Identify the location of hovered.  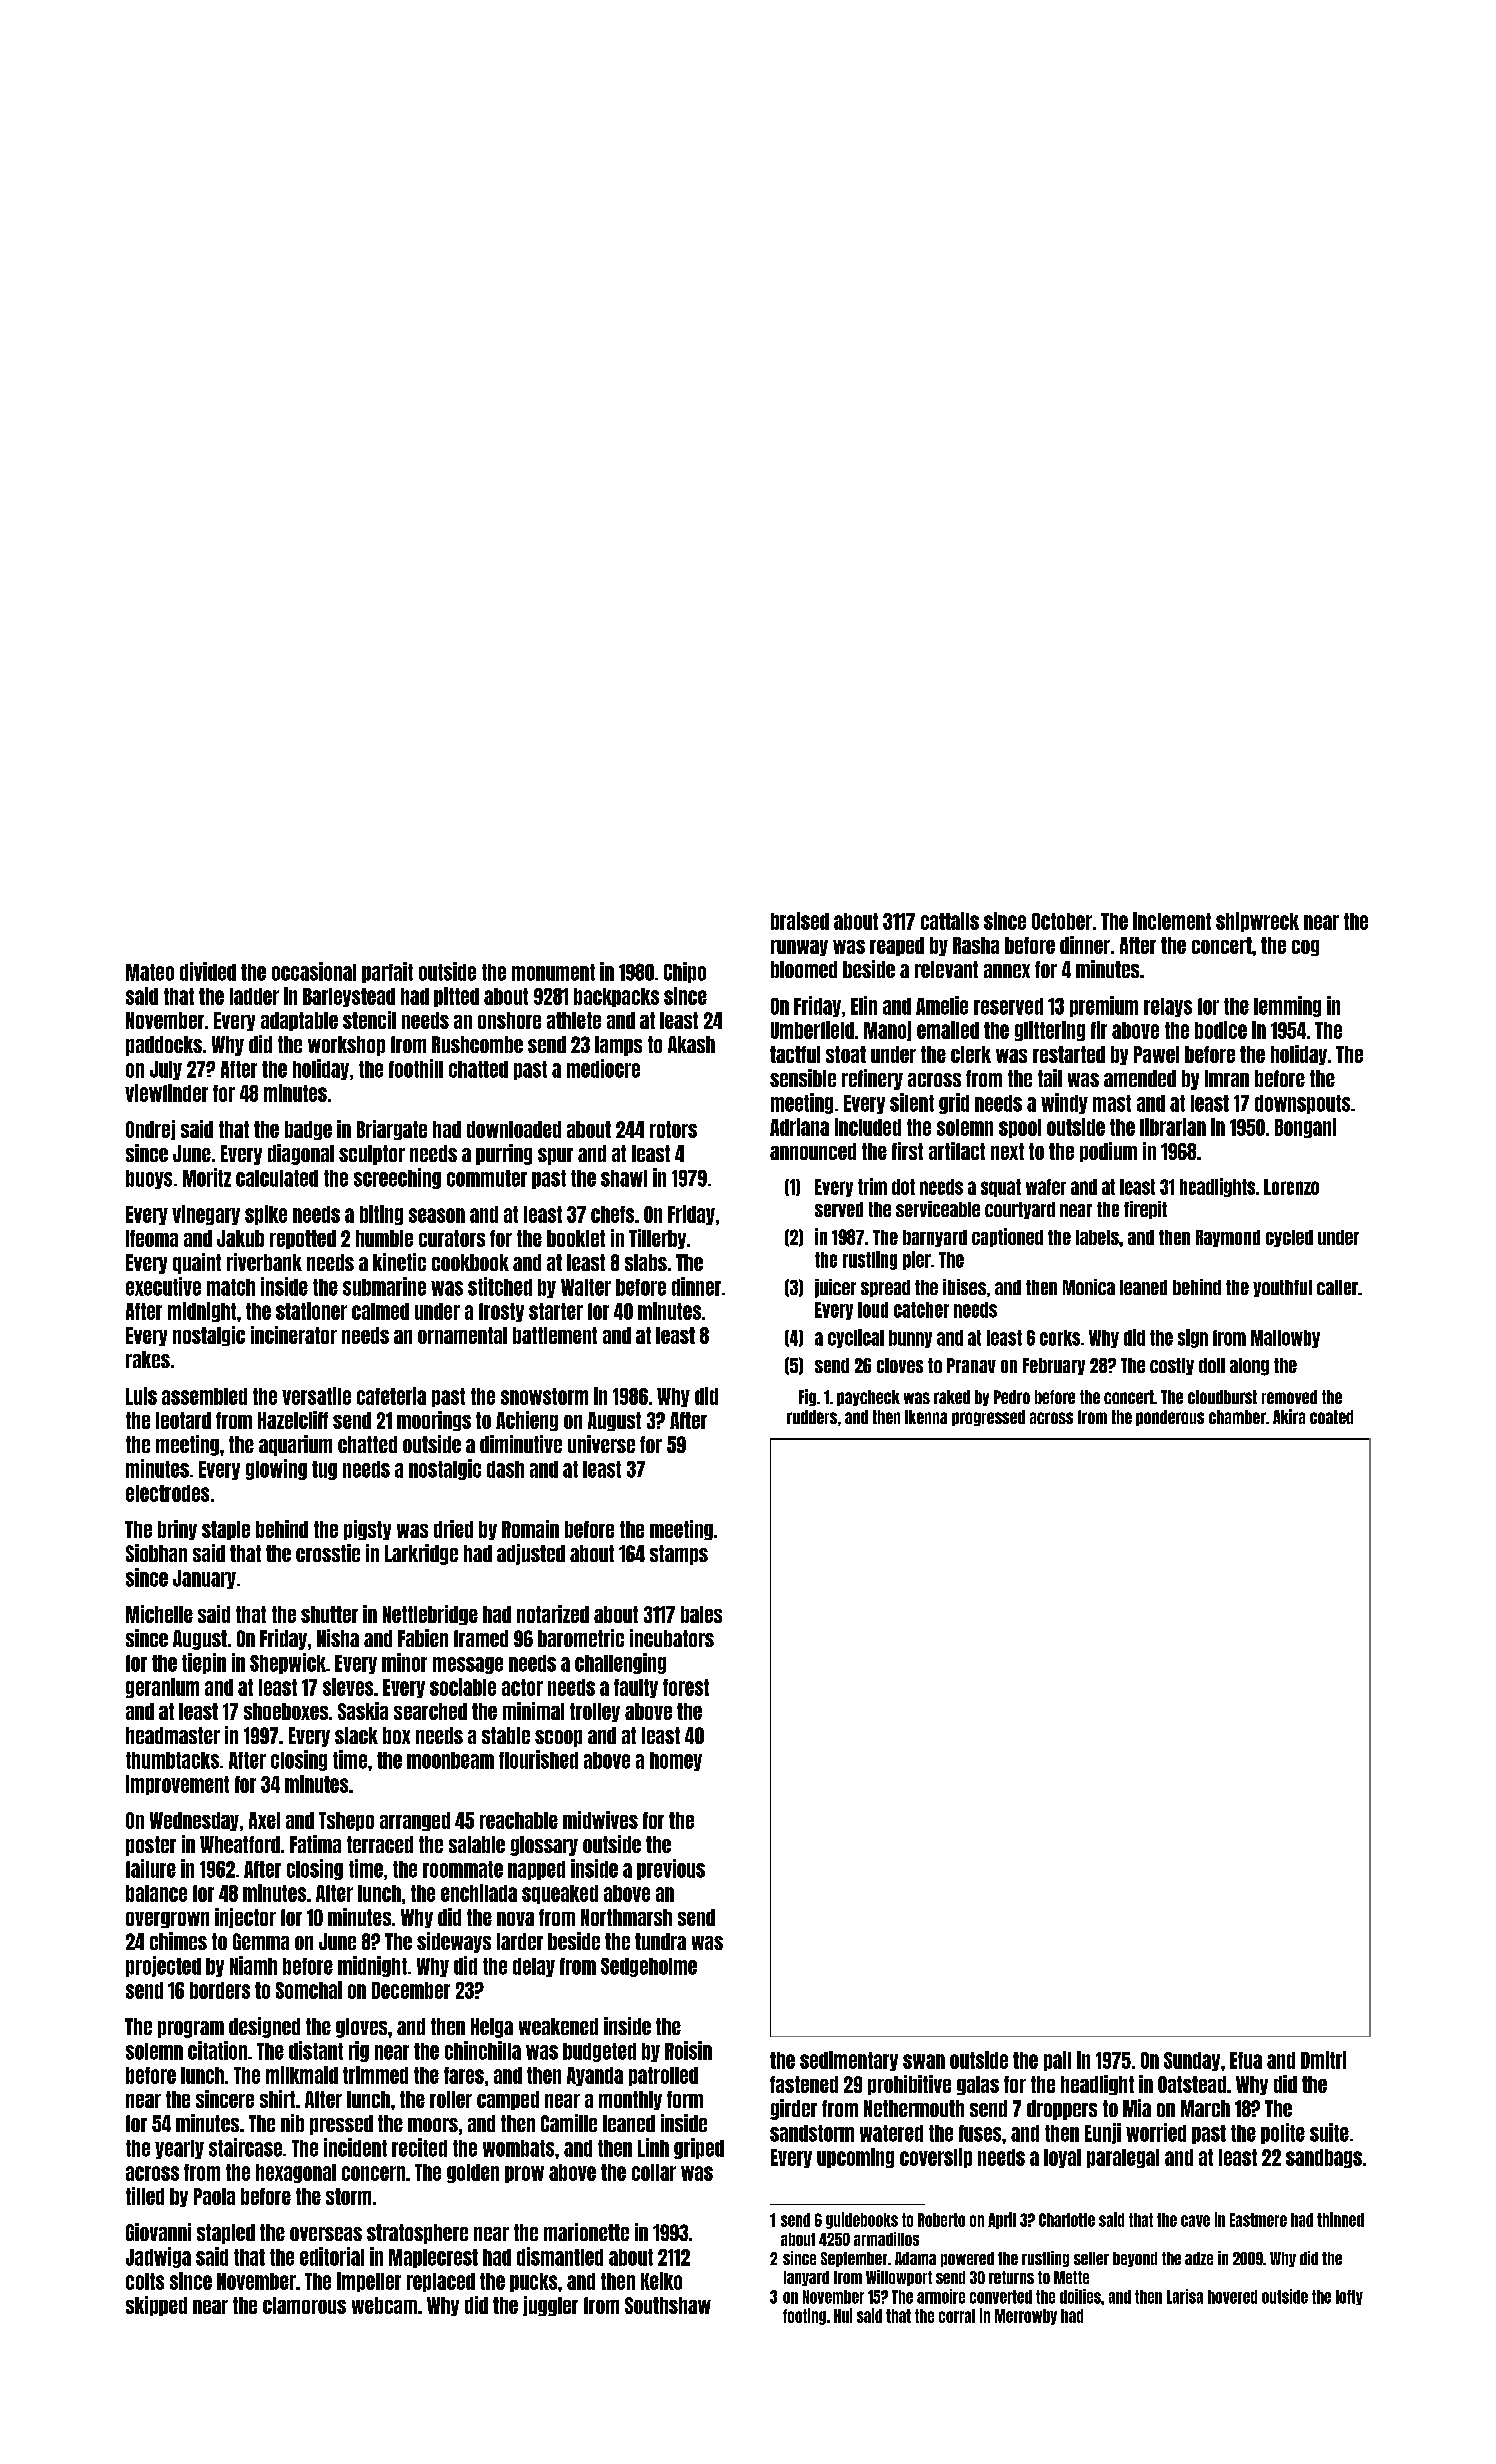
(1232, 2297).
